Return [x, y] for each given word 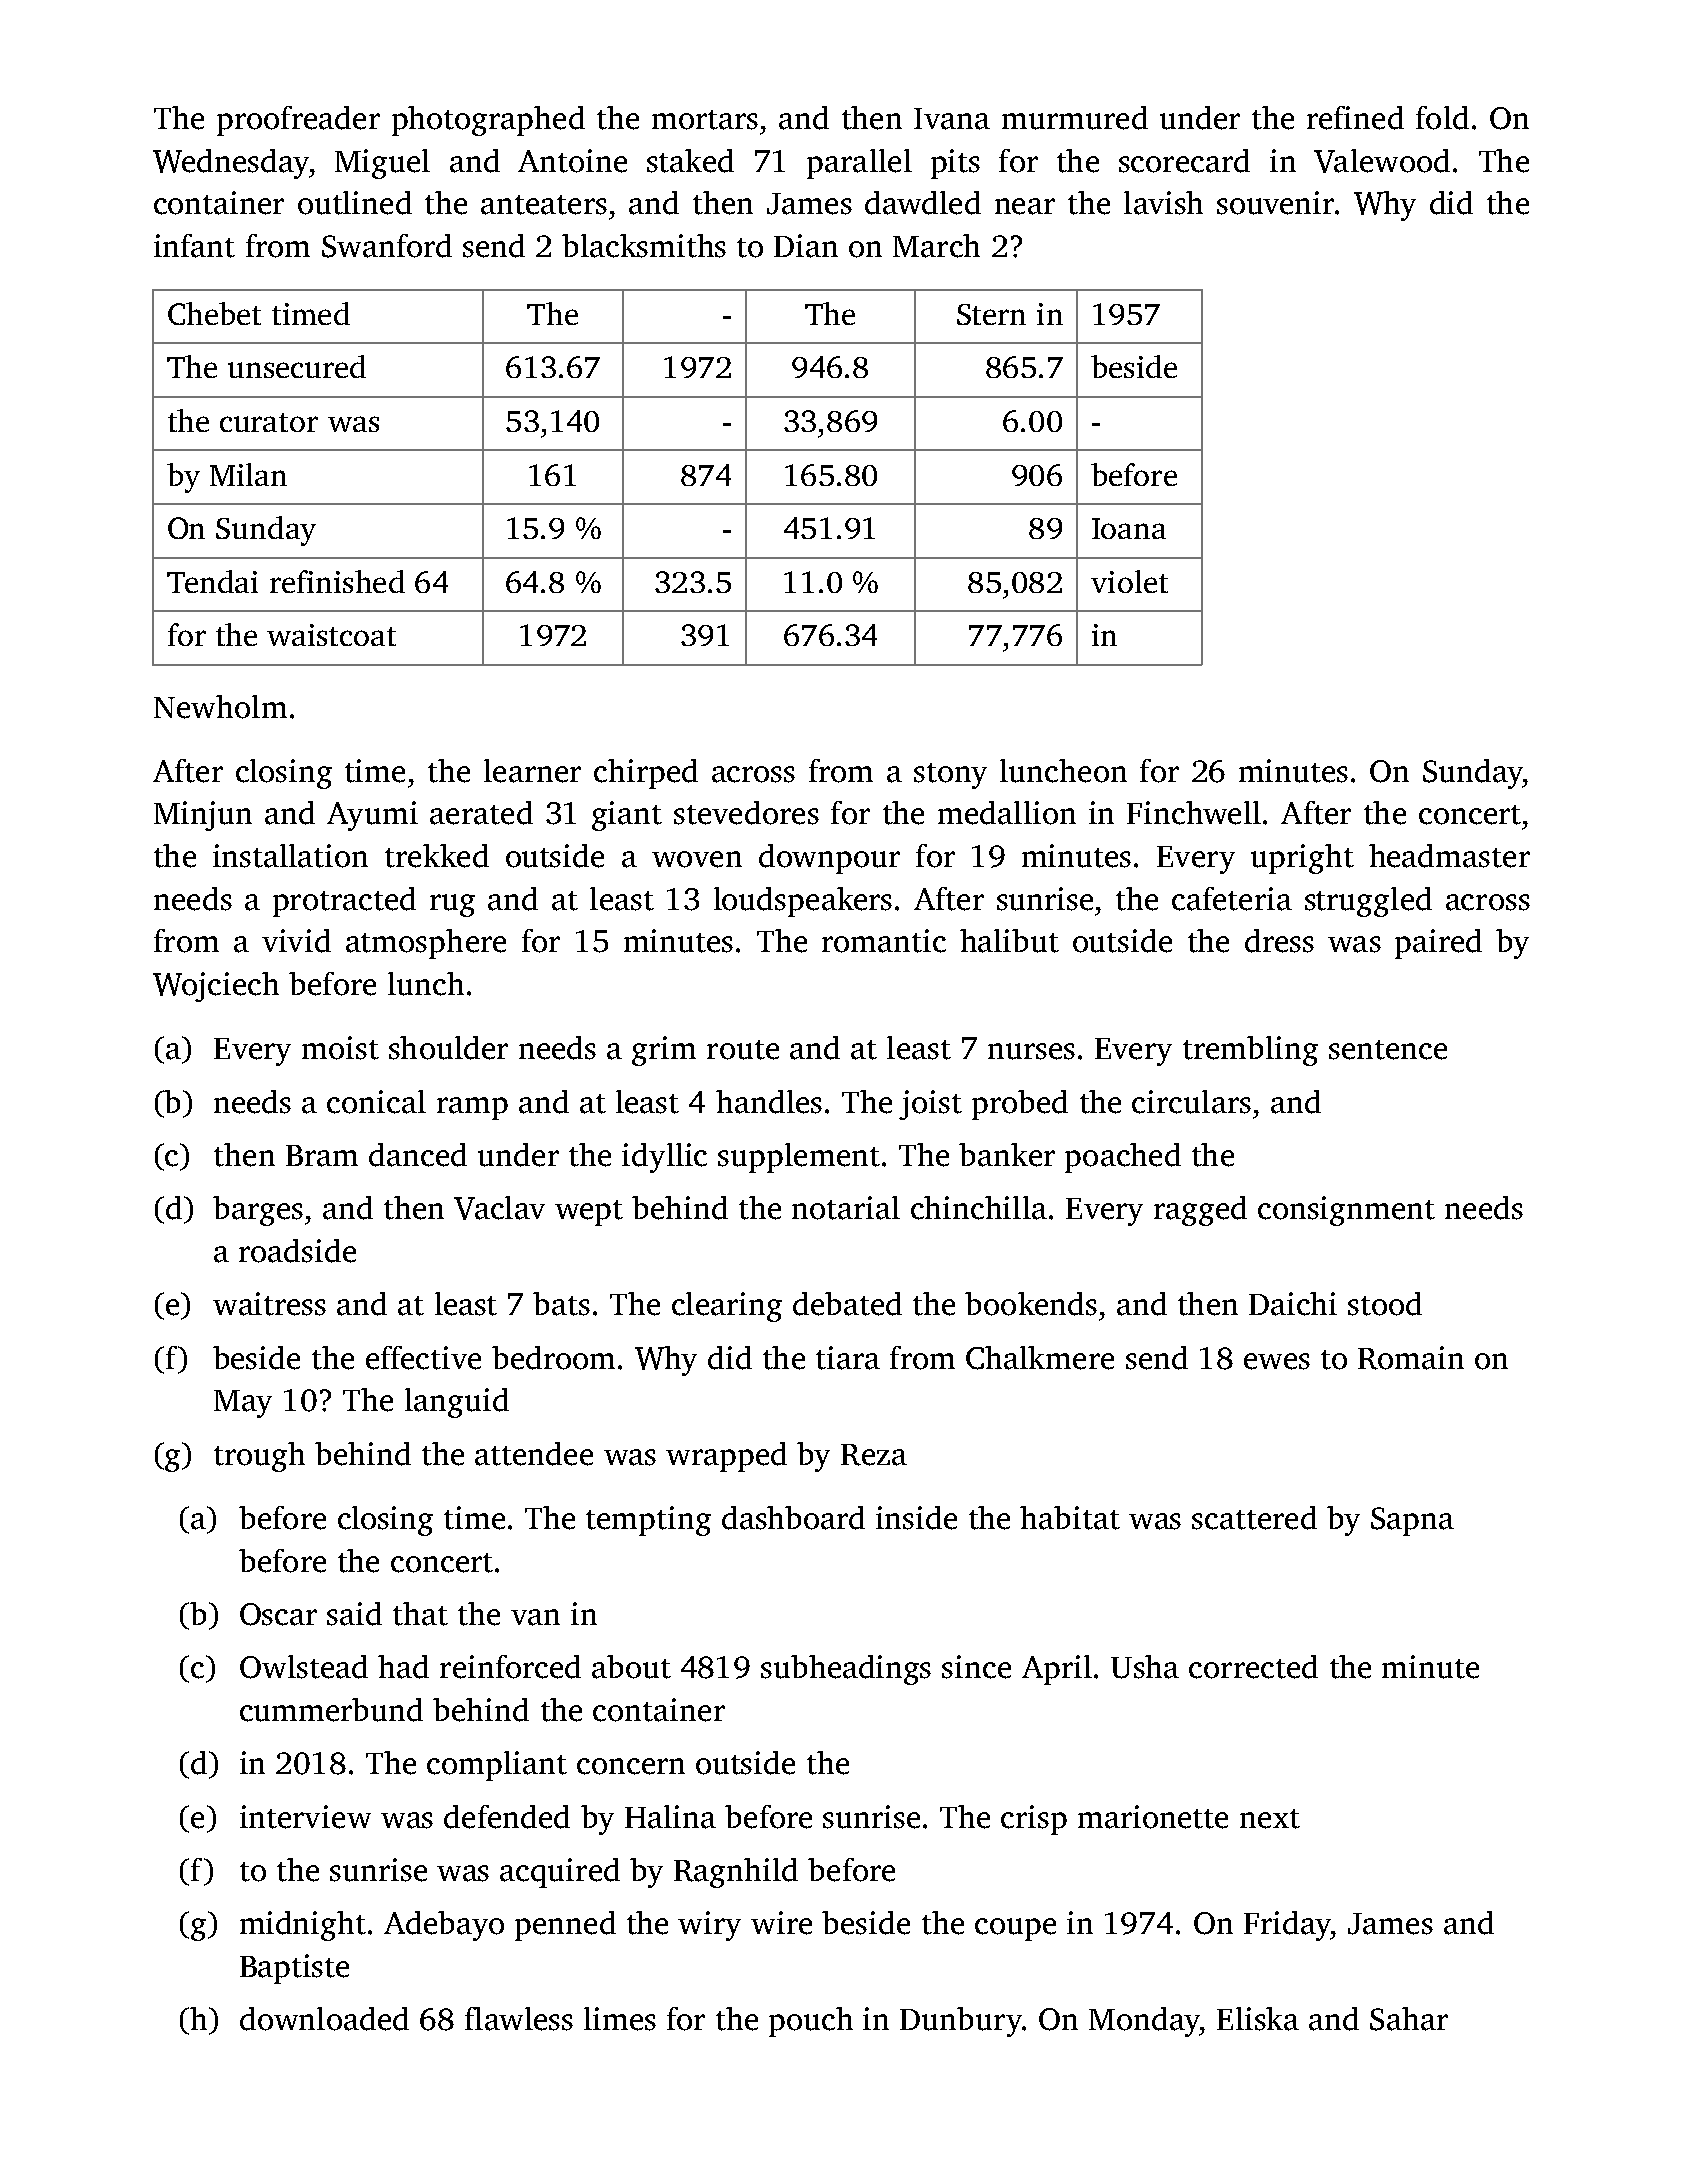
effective [423, 1358]
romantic [884, 941]
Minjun [203, 816]
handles [769, 1102]
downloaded [324, 2019]
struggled [1368, 902]
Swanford [387, 246]
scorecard [1184, 161]
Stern [991, 314]
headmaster [1449, 856]
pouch [811, 2022]
